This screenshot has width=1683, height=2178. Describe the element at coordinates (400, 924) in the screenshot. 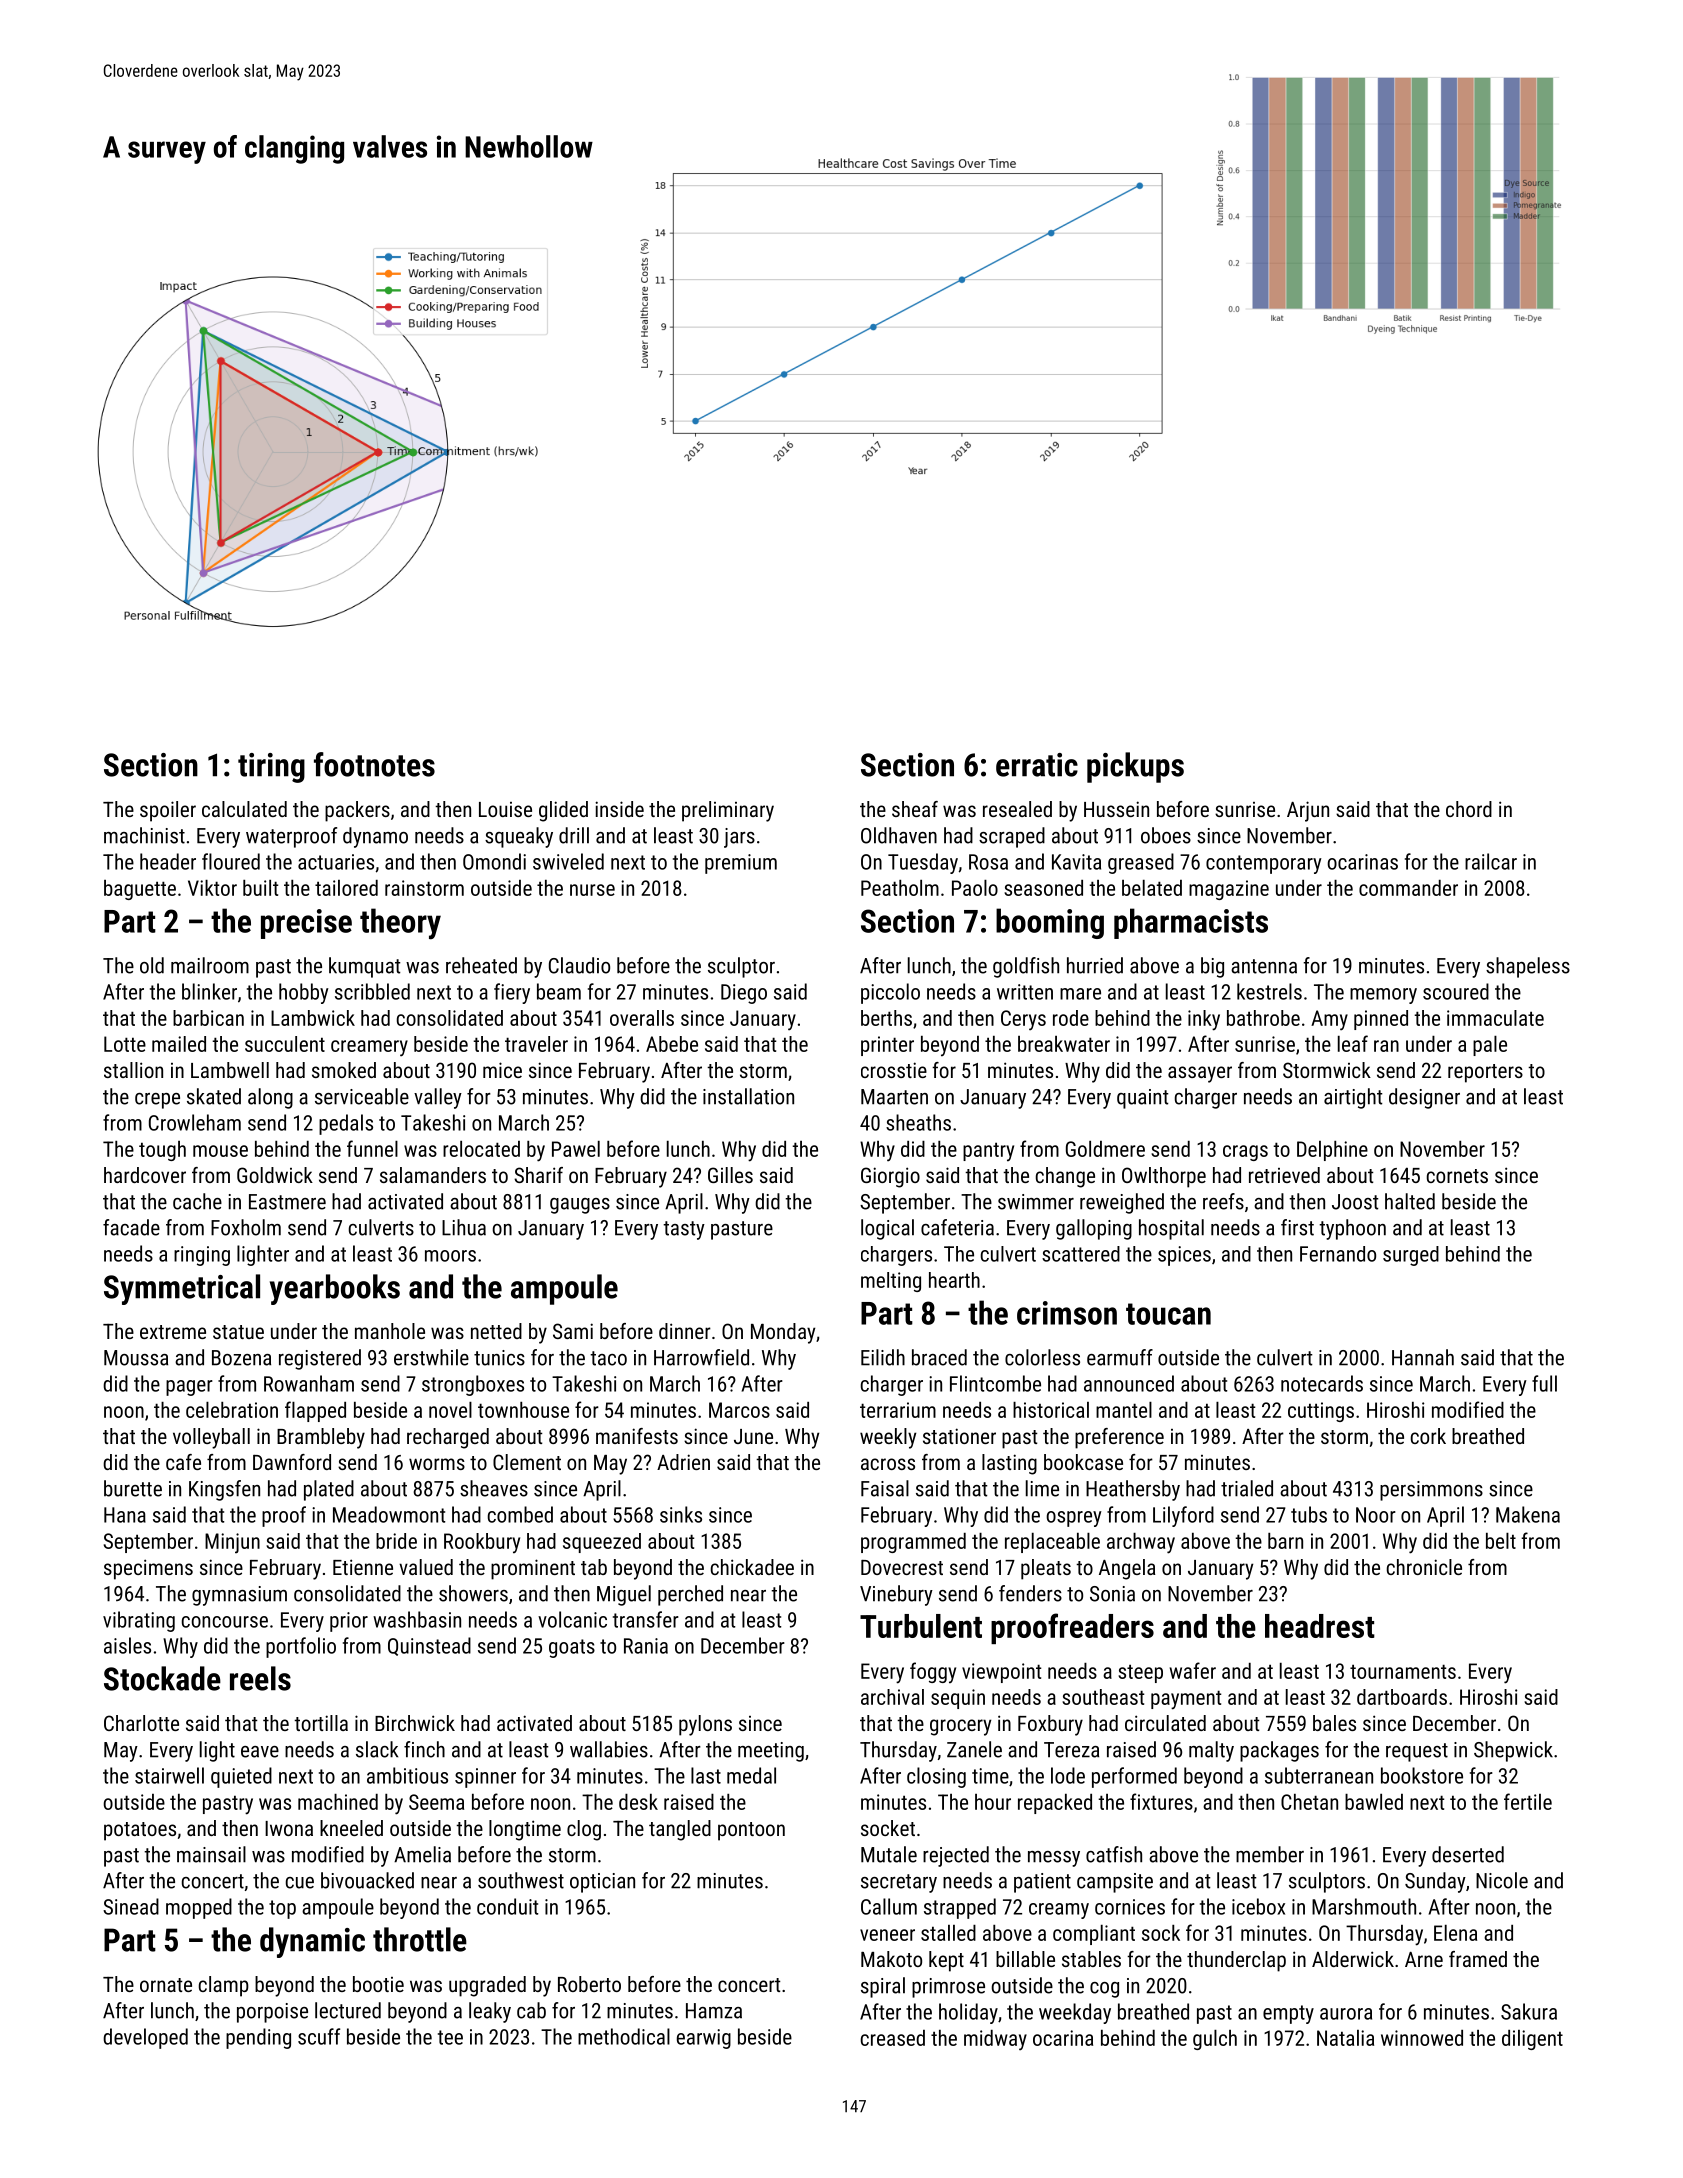

I see `theory` at that location.
